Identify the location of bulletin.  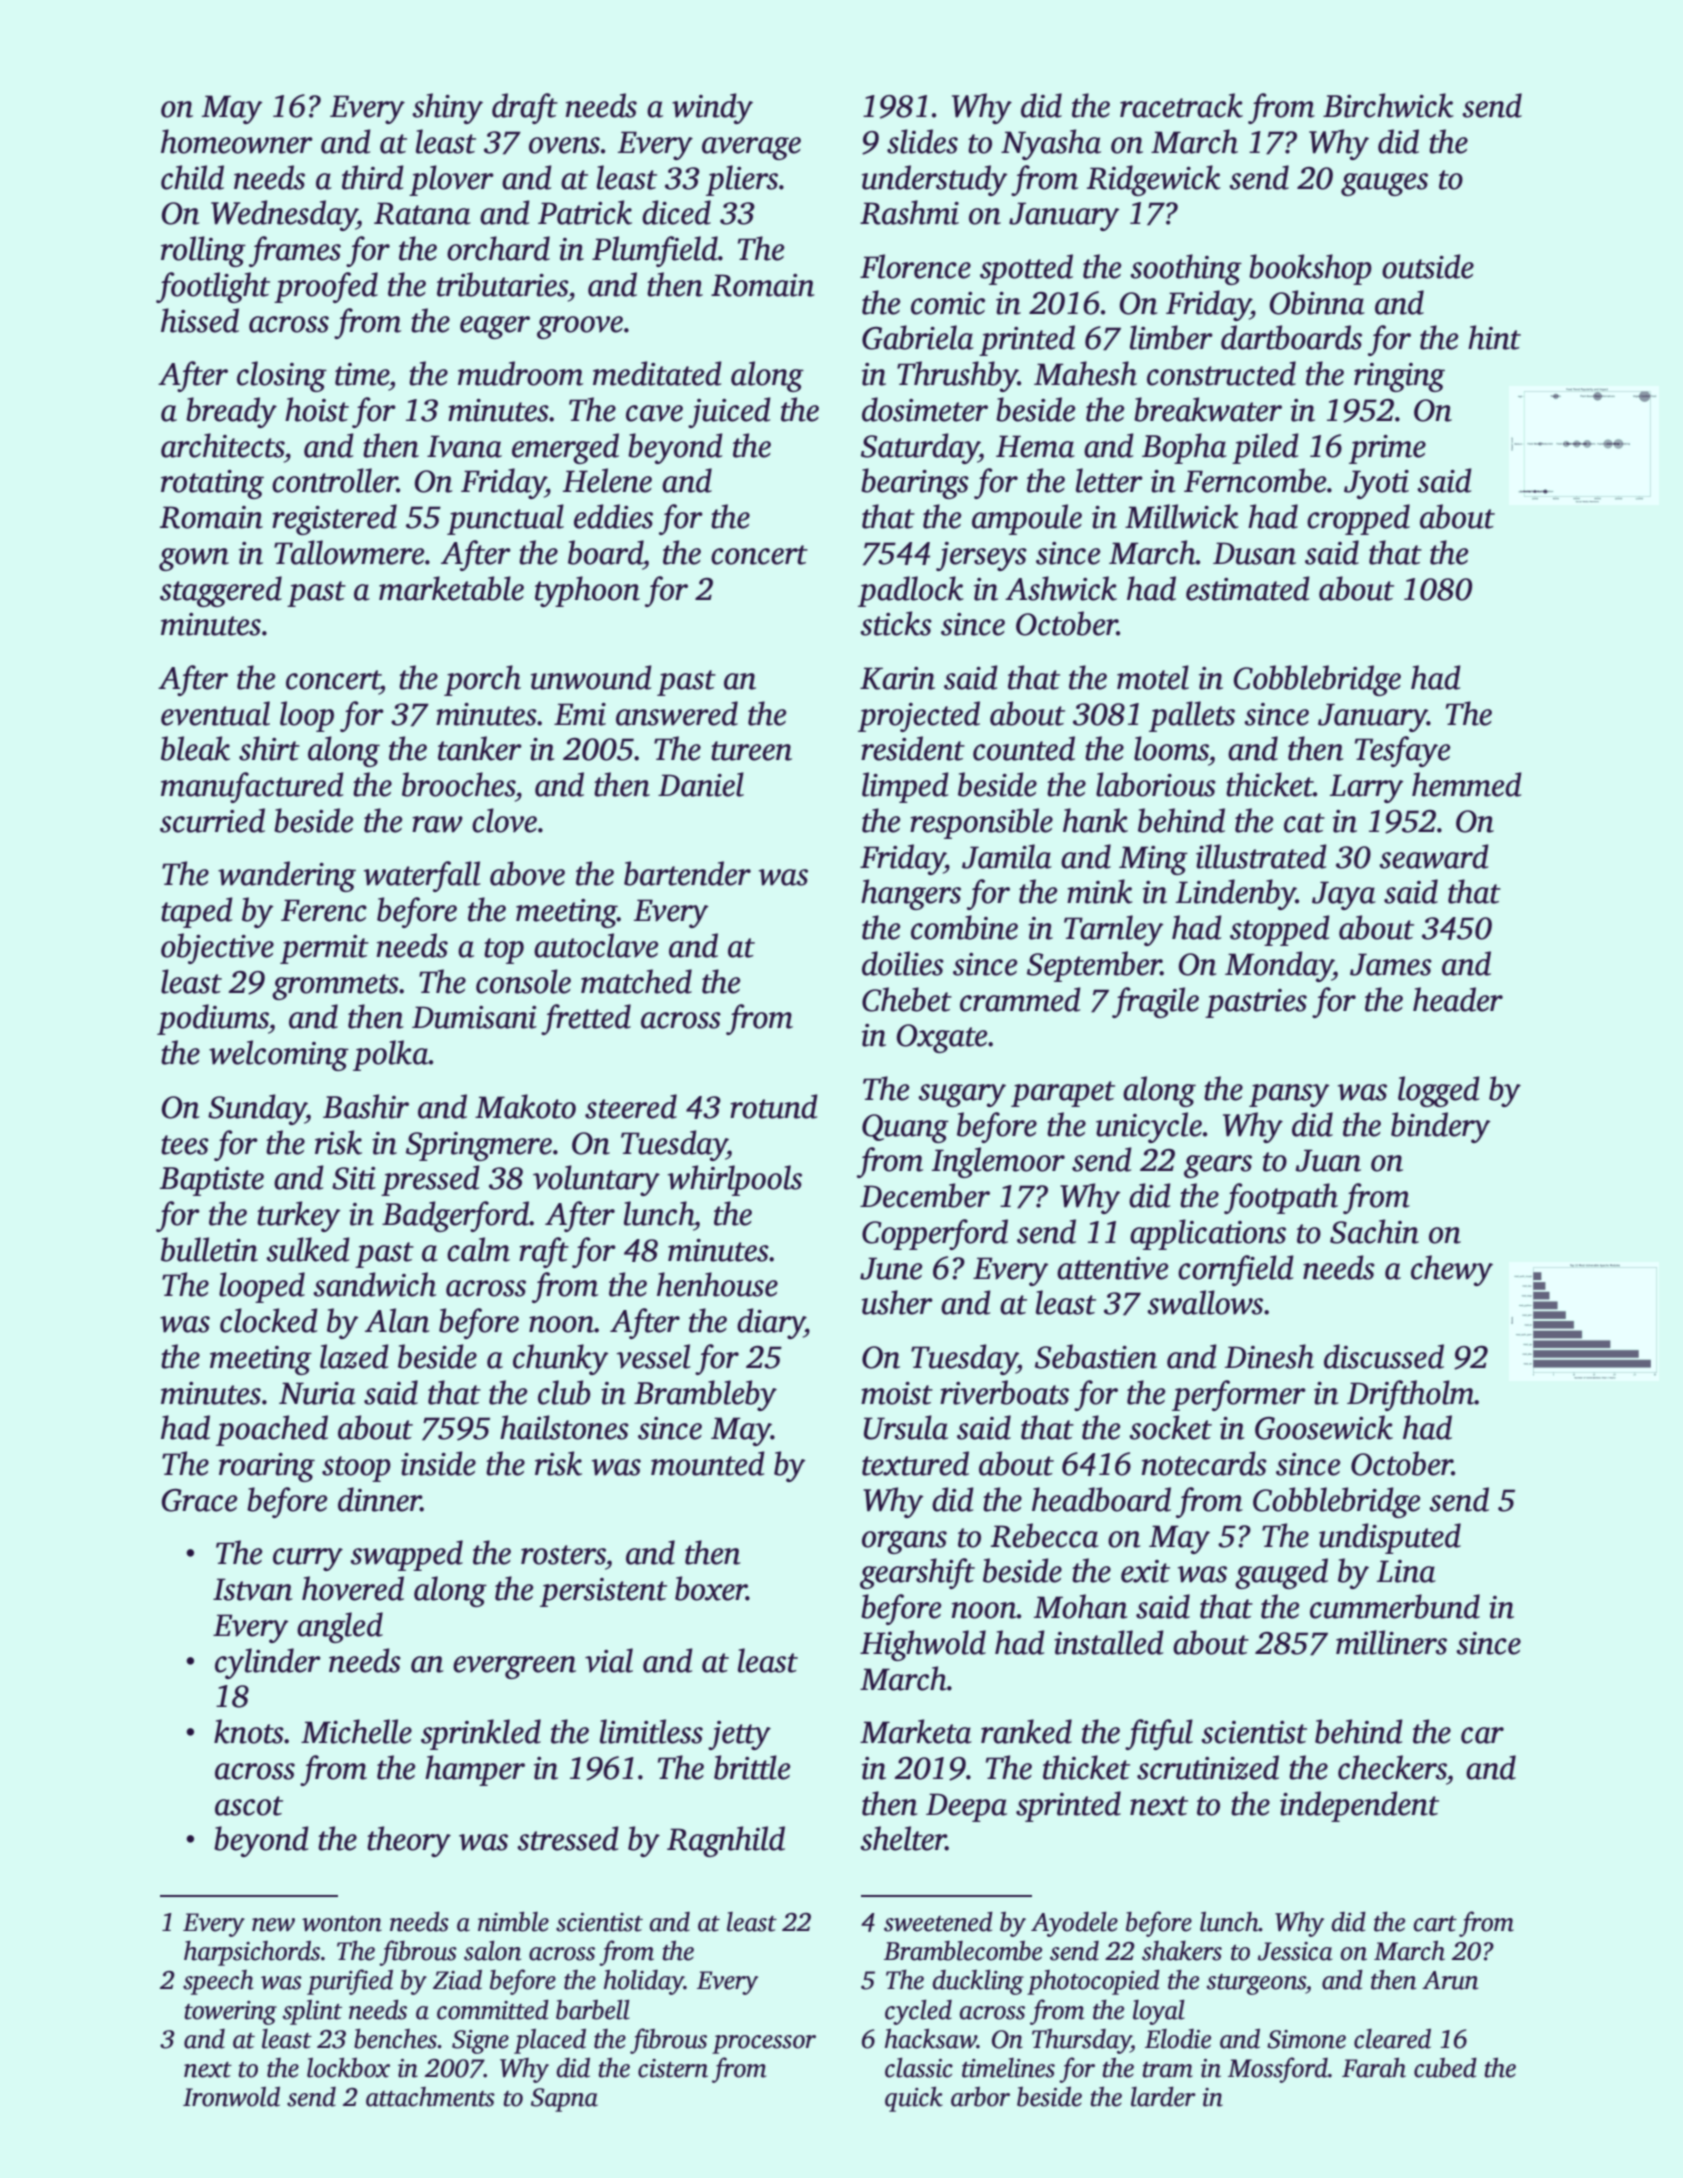
(209, 1249).
